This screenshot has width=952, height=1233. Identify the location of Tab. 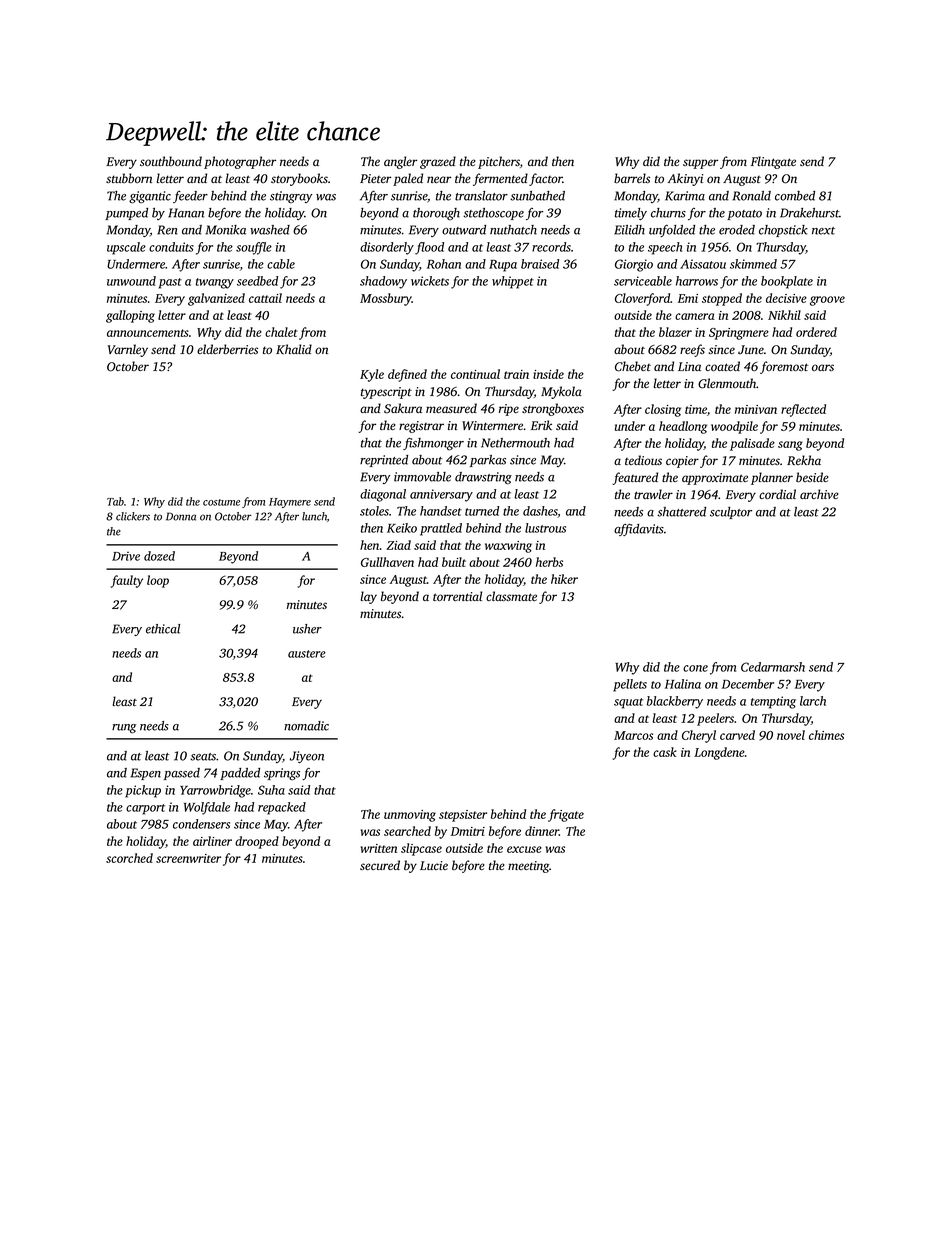
(115, 501).
